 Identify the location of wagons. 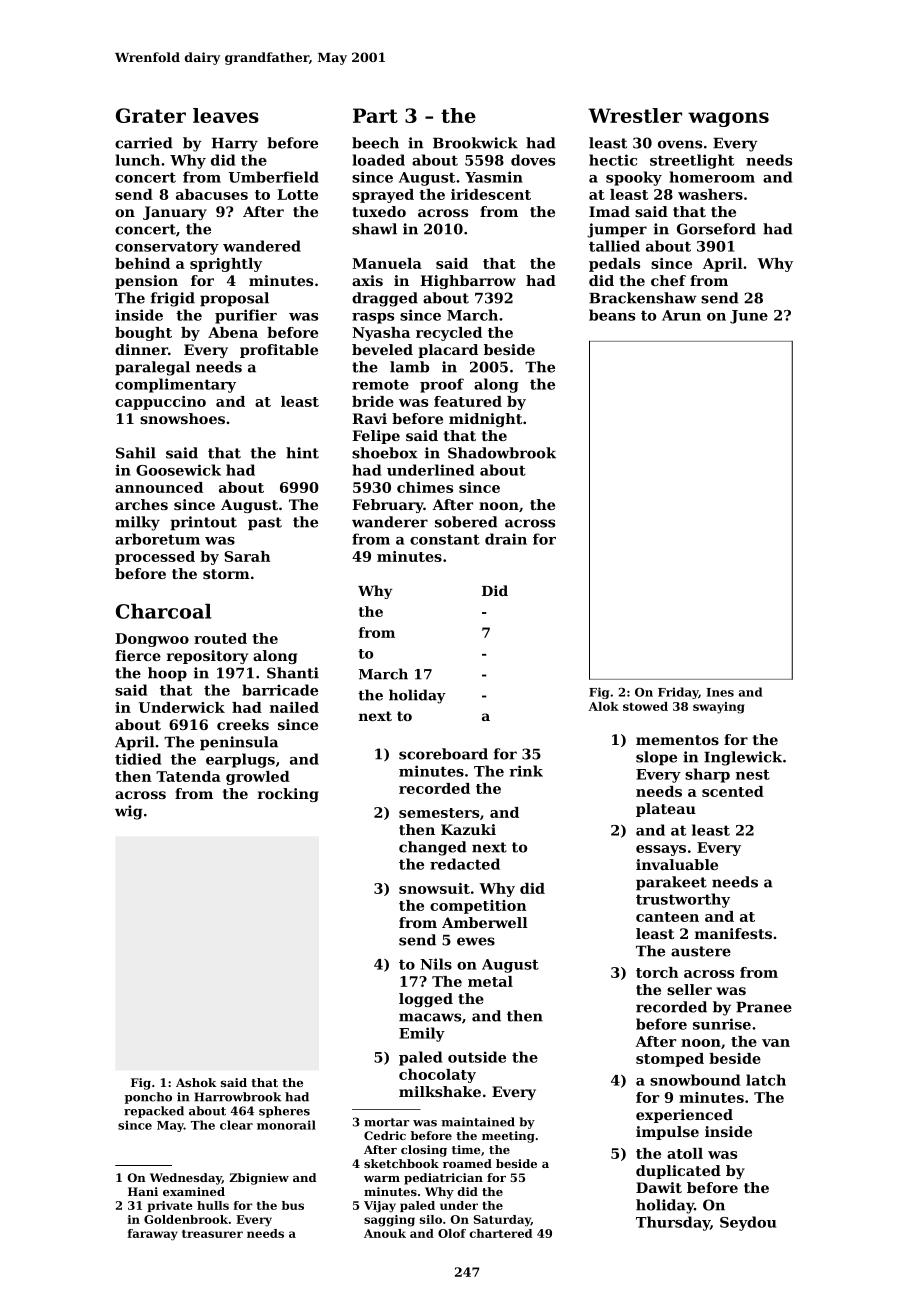
(728, 119).
